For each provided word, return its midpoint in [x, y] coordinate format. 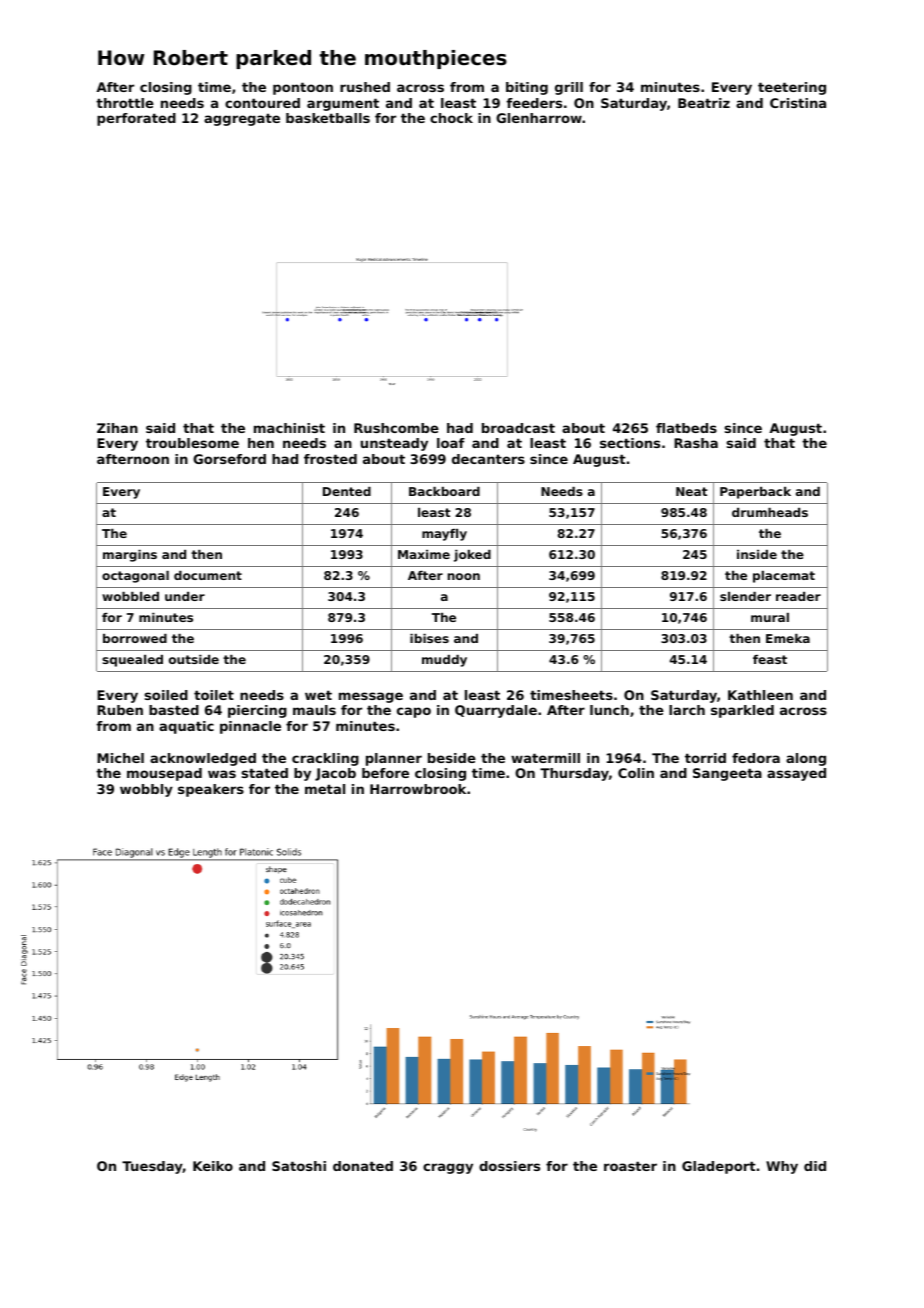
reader [798, 596]
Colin [636, 773]
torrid [705, 758]
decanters [488, 459]
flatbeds [686, 428]
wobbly [146, 790]
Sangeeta [727, 774]
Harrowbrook [418, 789]
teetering [792, 88]
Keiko [213, 1166]
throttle [125, 103]
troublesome [192, 443]
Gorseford [229, 459]
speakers [211, 790]
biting [527, 88]
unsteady [394, 444]
